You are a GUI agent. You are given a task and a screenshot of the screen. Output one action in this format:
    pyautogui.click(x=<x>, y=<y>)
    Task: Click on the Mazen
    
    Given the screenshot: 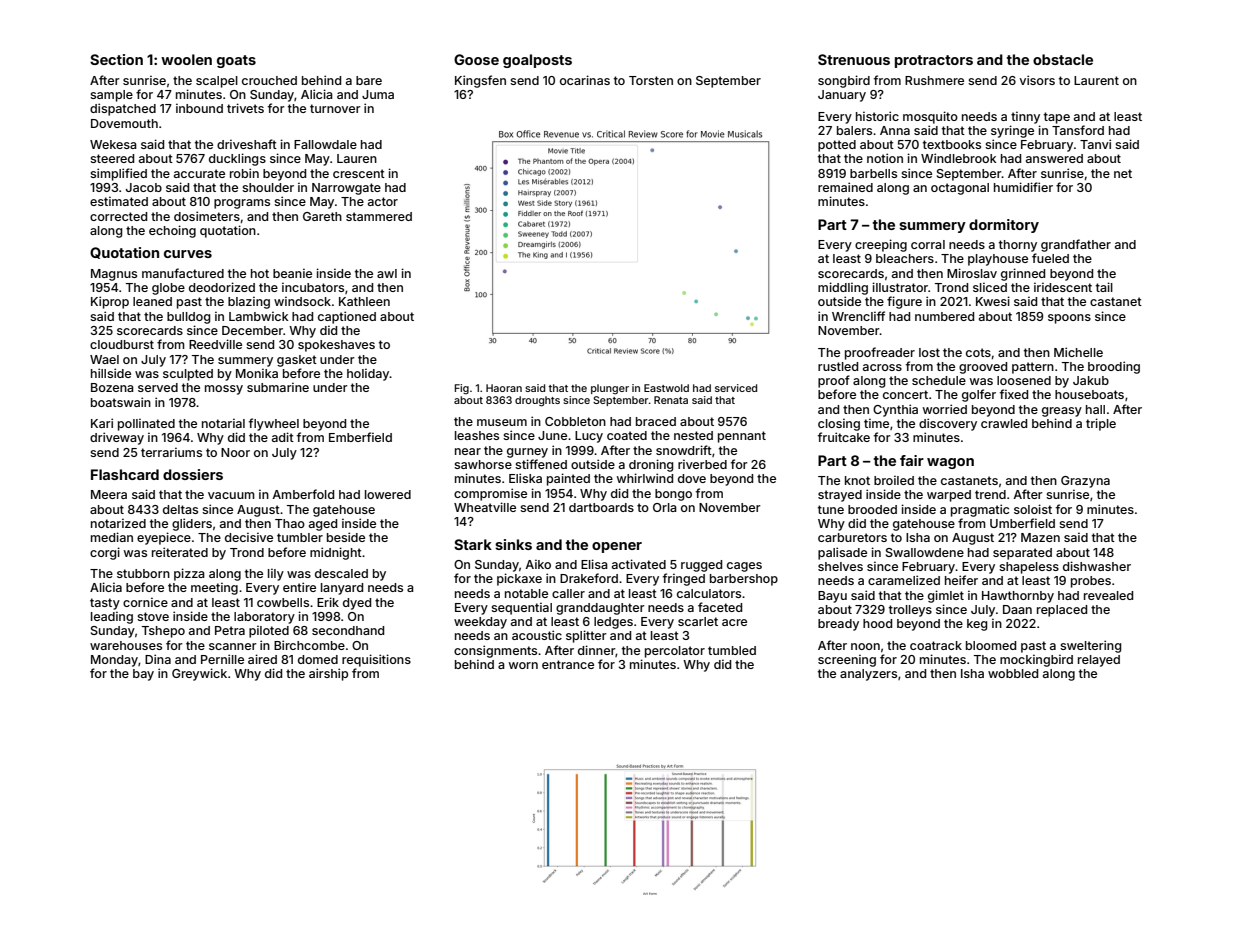 What is the action you would take?
    pyautogui.click(x=1040, y=537)
